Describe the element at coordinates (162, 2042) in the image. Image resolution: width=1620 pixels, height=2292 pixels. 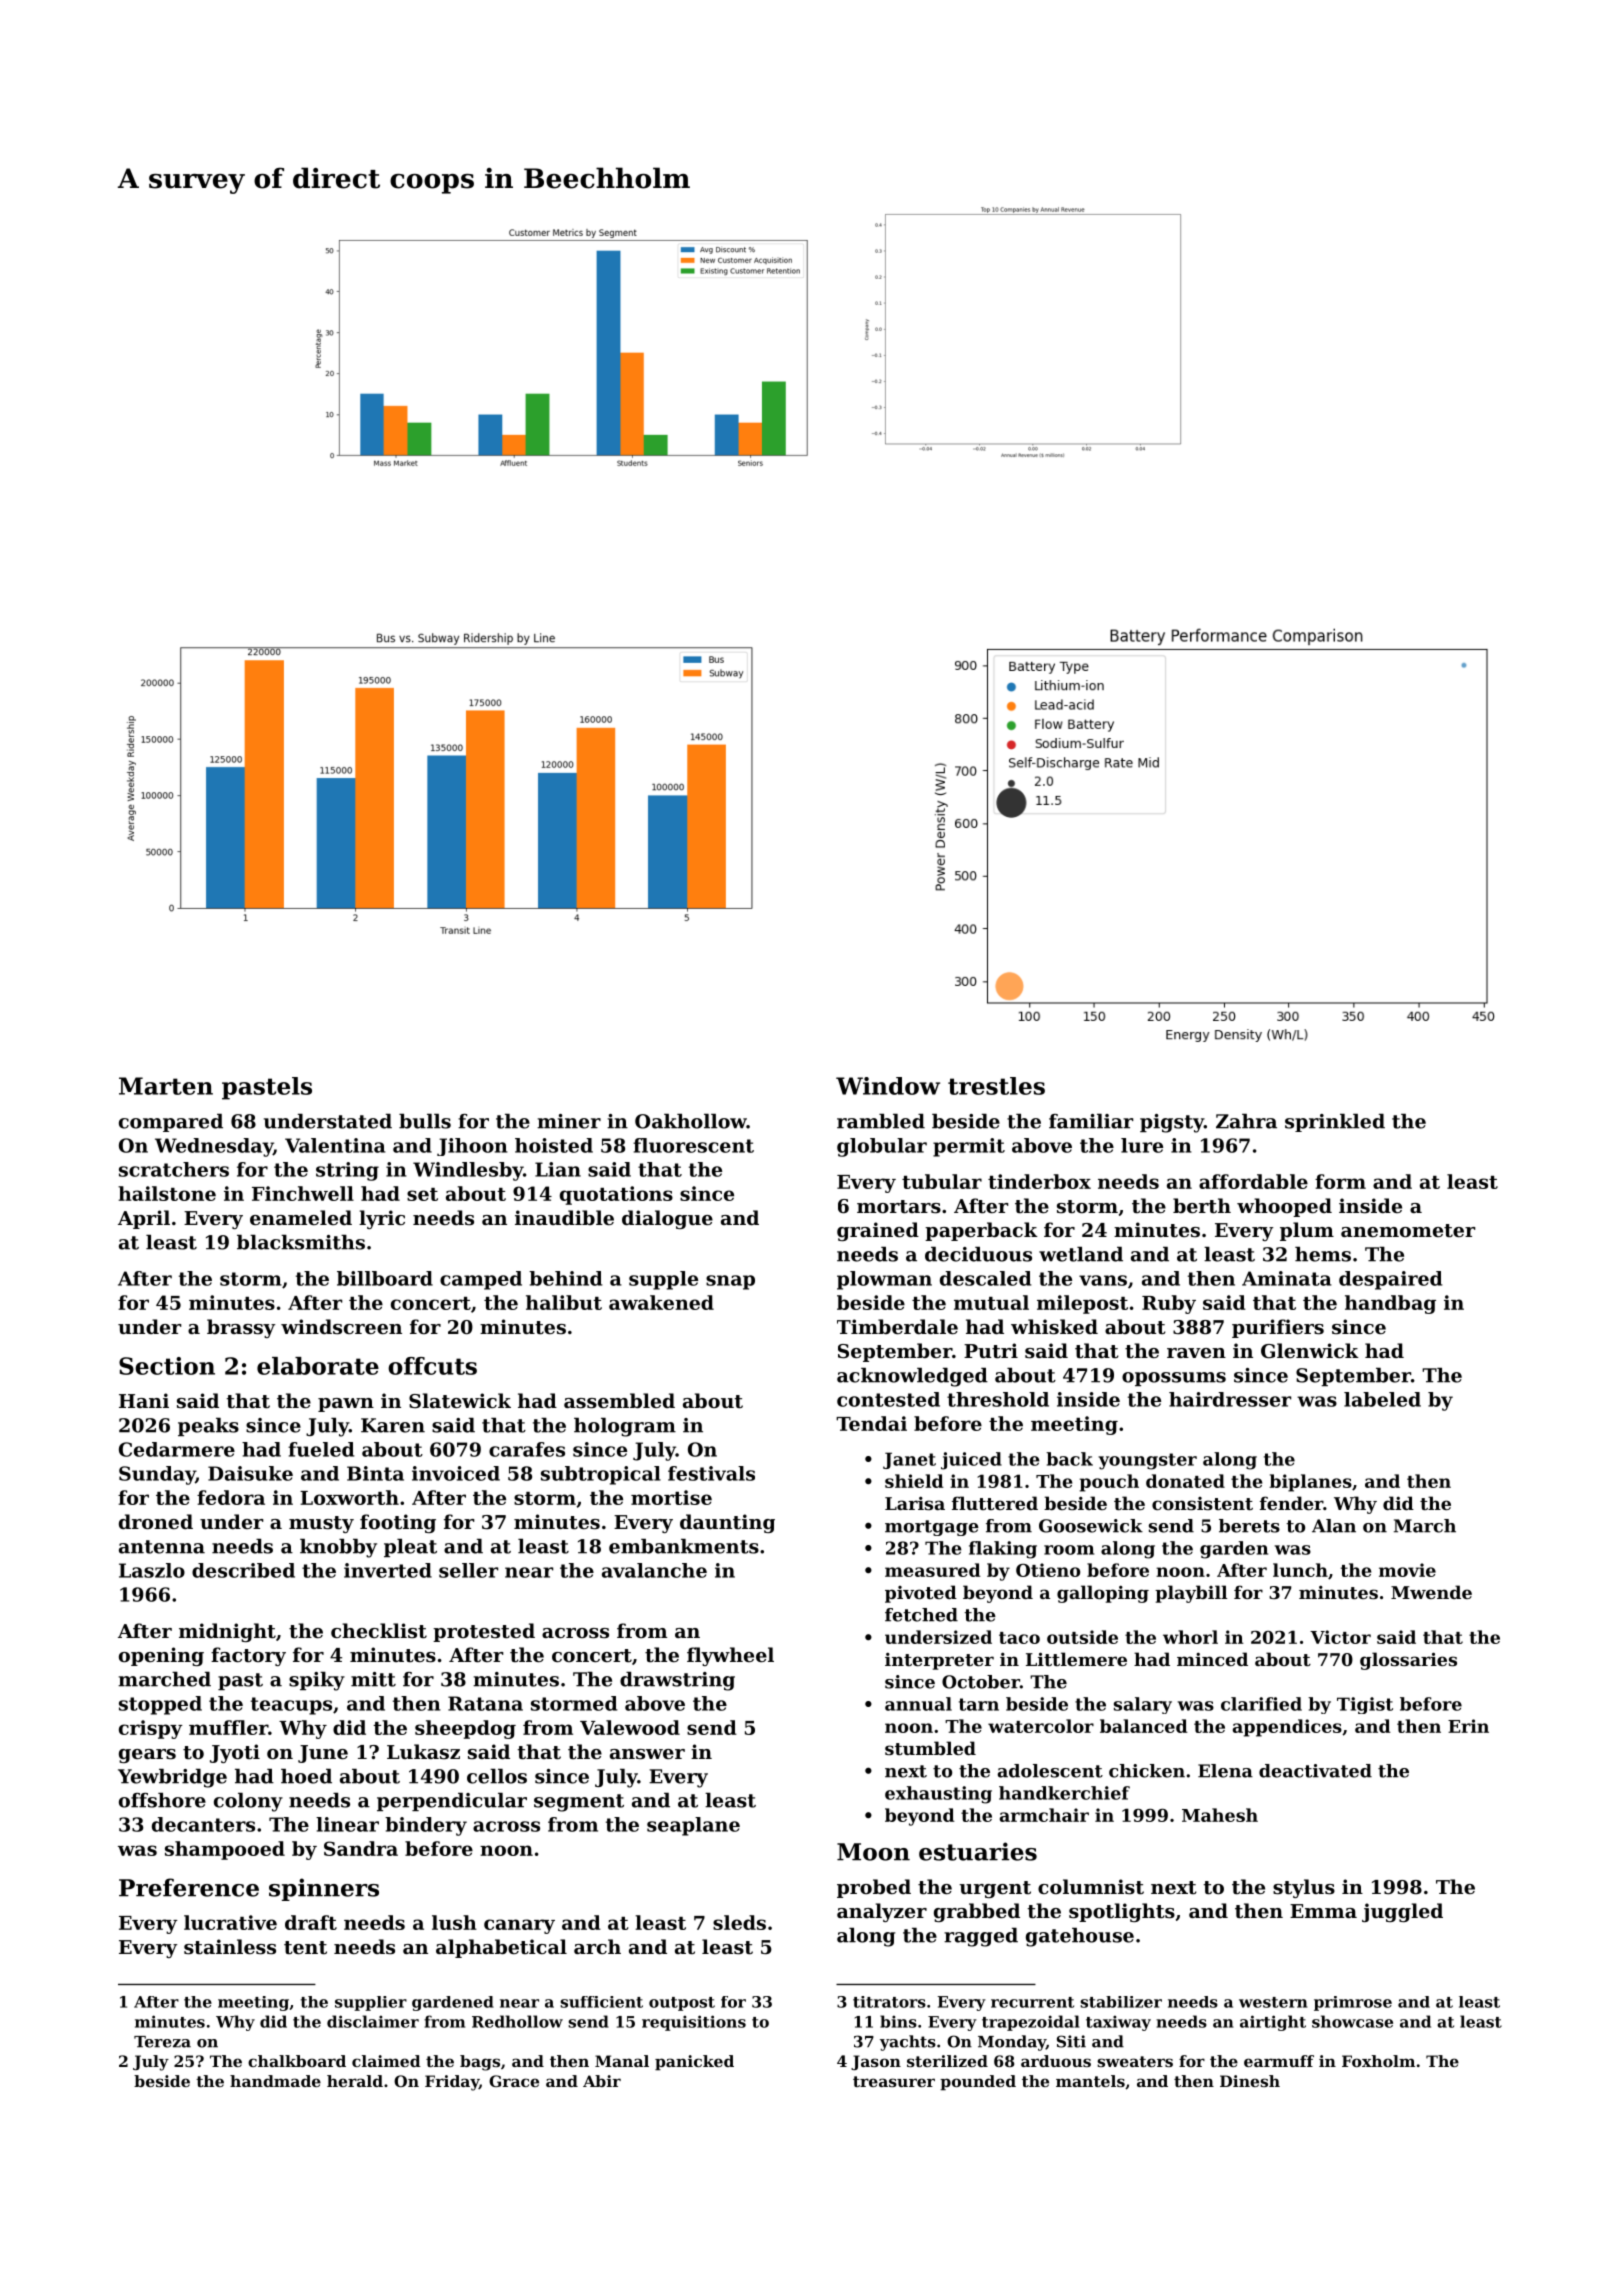
I see `Tereza` at that location.
